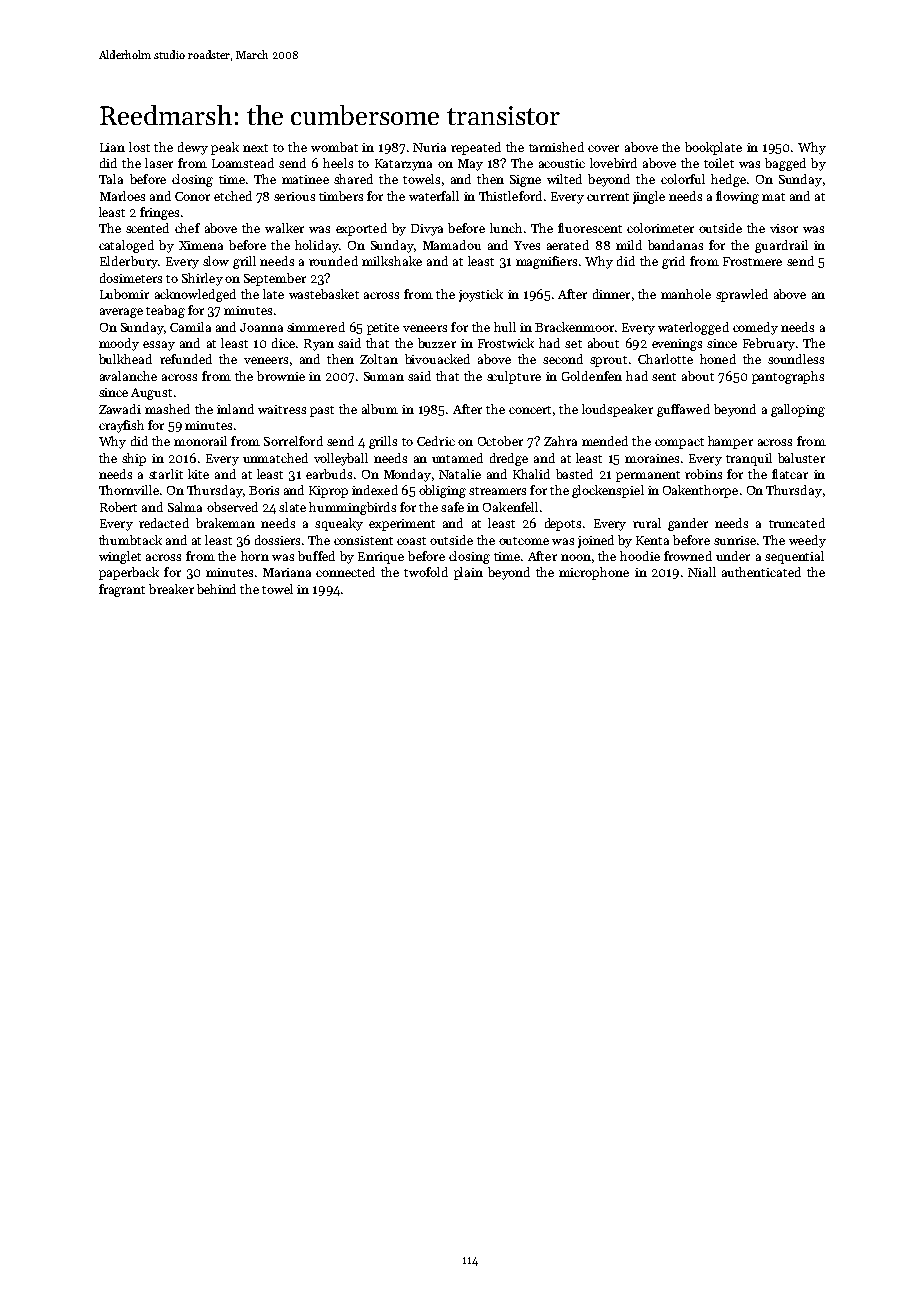 This image has width=924, height=1308. I want to click on twofold, so click(426, 572).
